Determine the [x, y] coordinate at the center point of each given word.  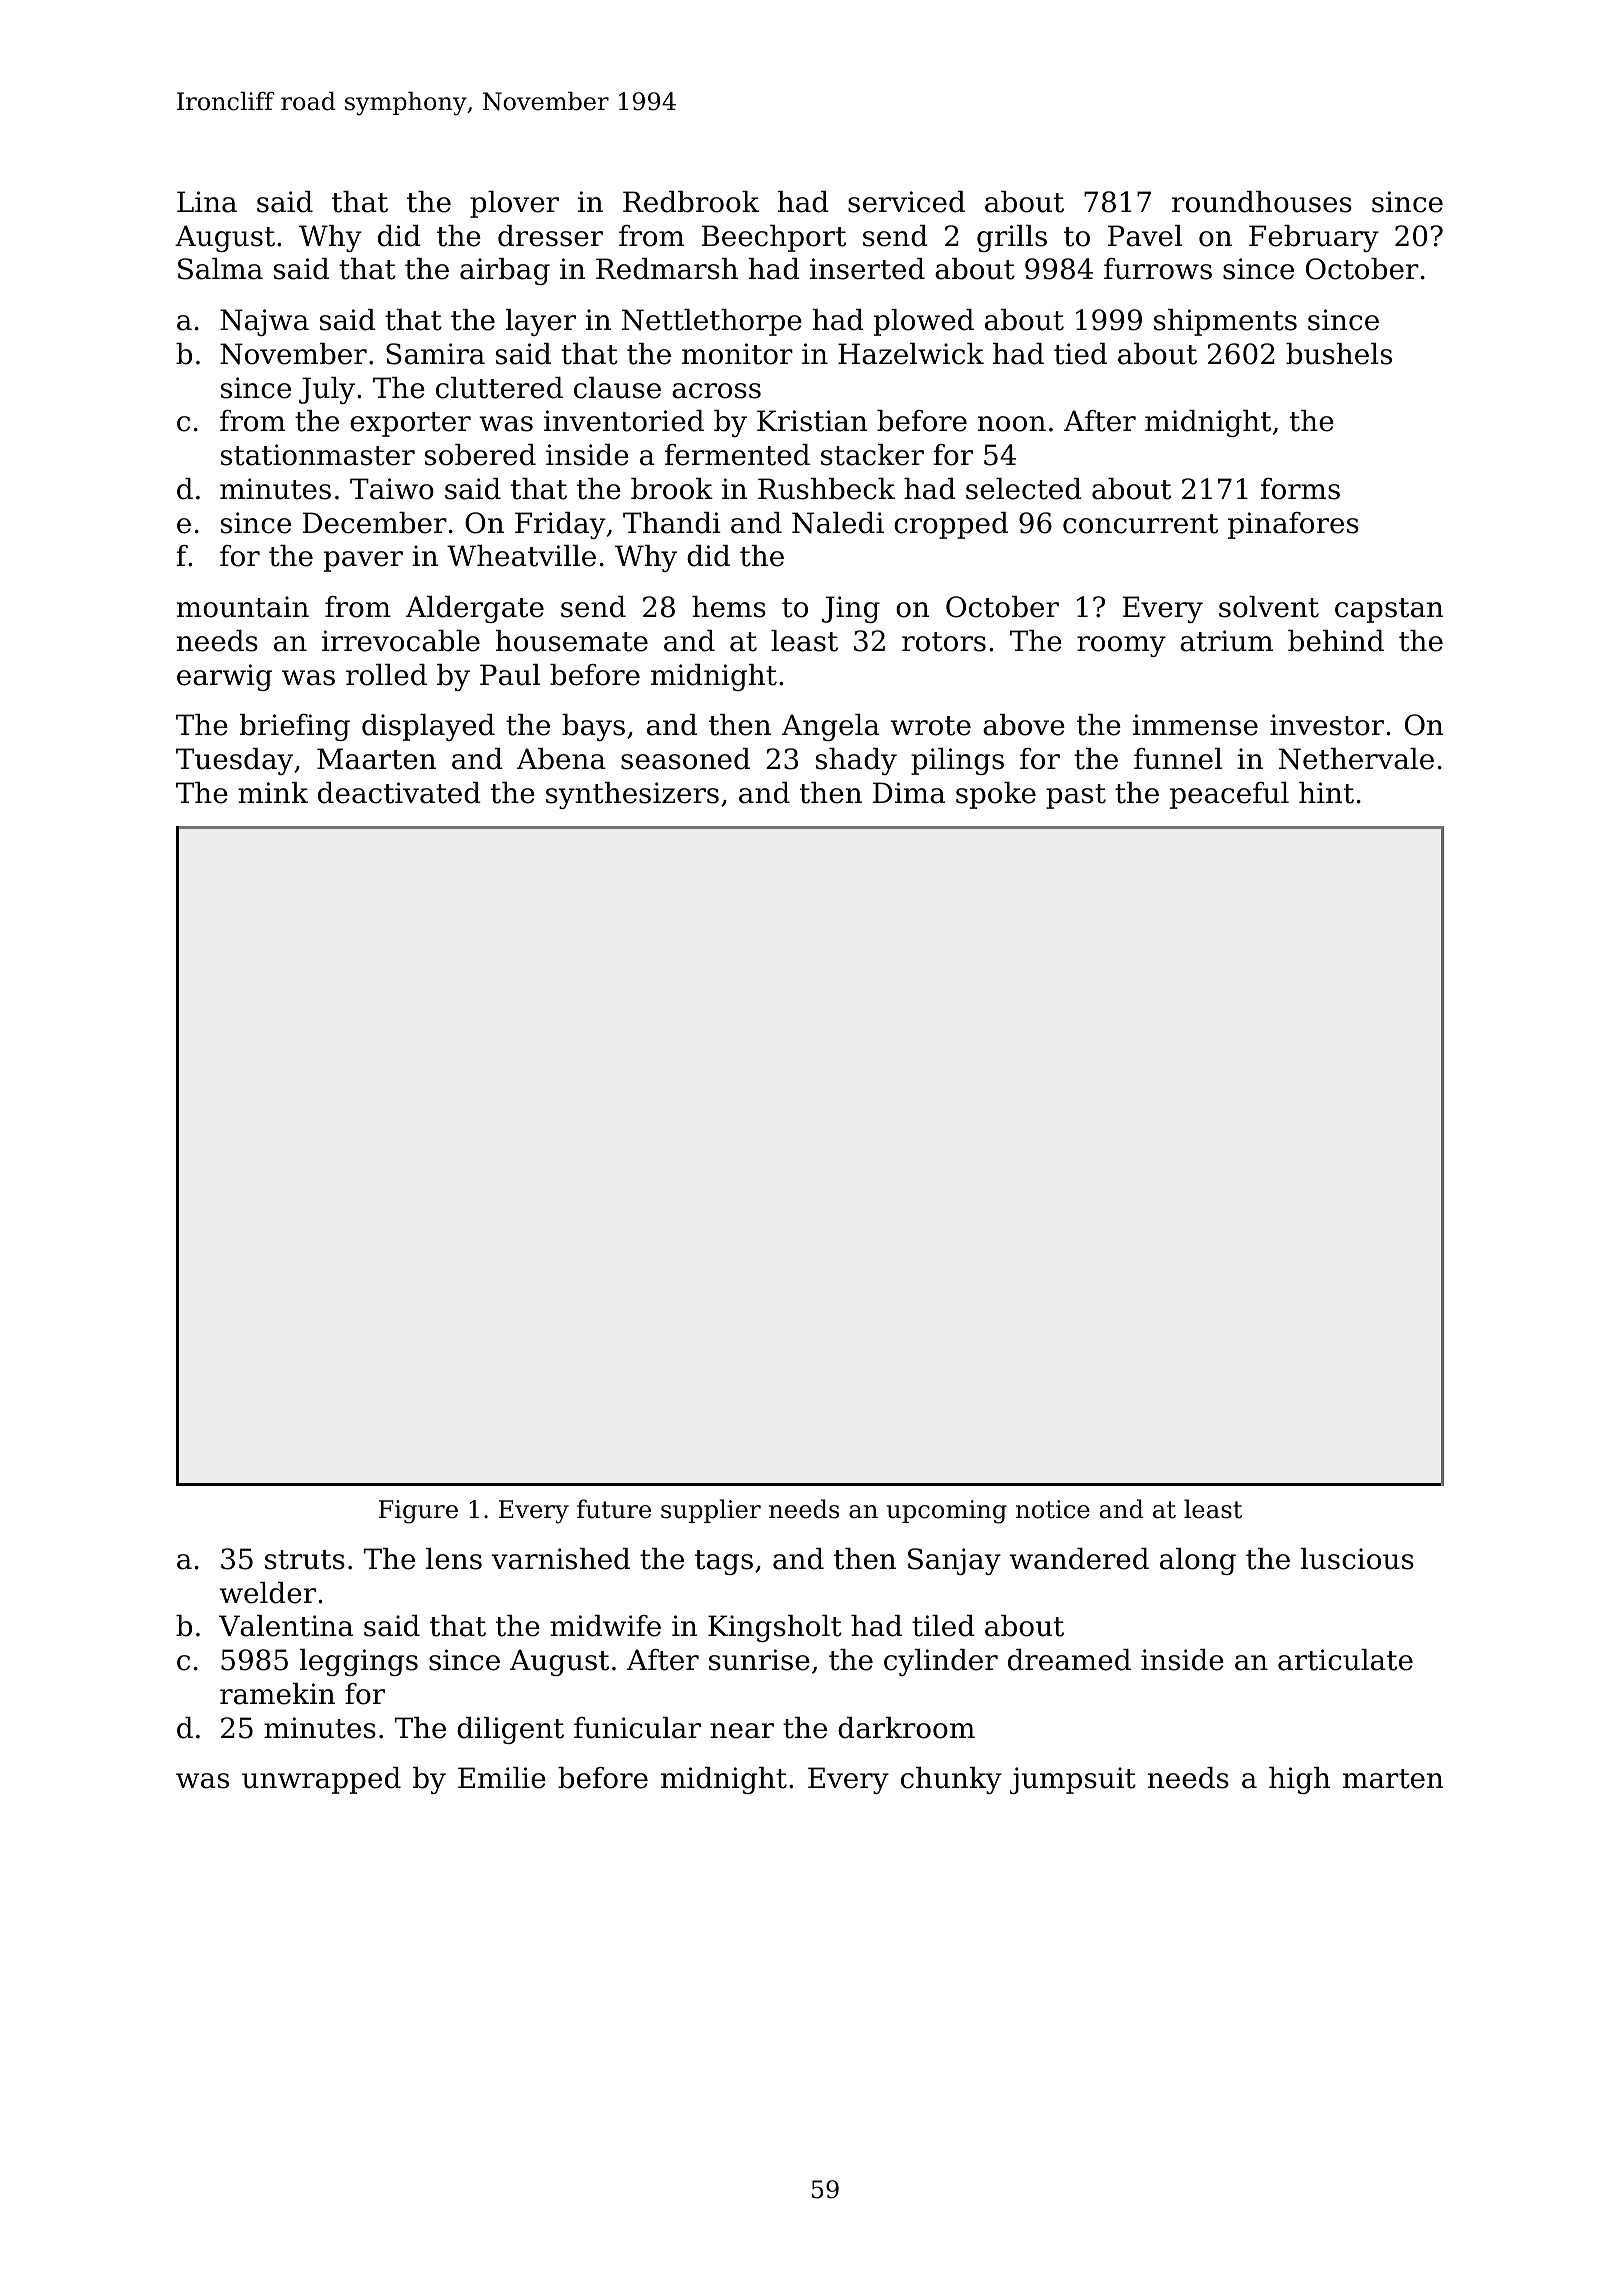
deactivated [399, 793]
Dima [909, 793]
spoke [996, 795]
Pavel [1145, 236]
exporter [410, 424]
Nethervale [1356, 759]
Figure [418, 1512]
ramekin [277, 1694]
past [1076, 796]
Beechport [774, 238]
